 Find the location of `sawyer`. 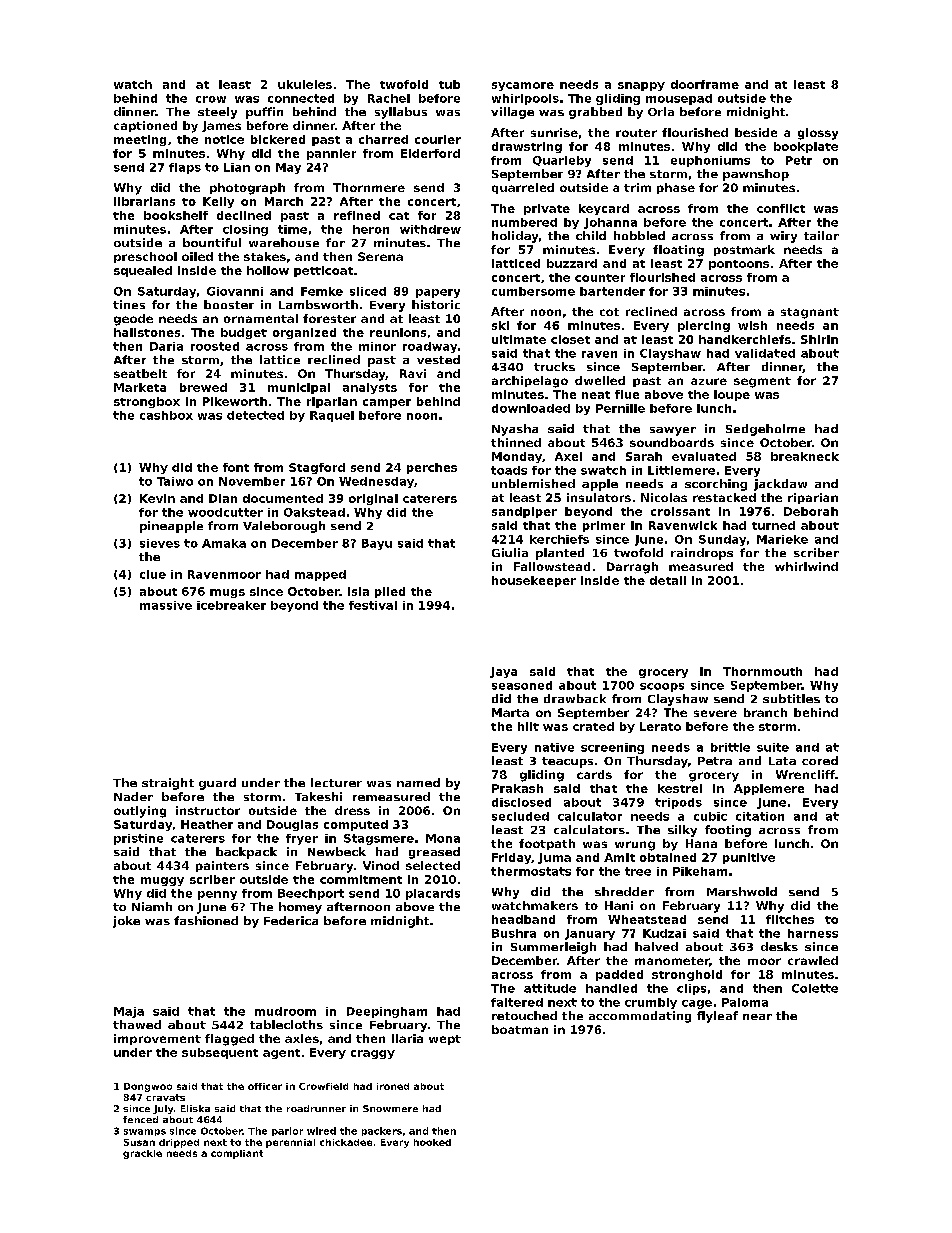

sawyer is located at coordinates (673, 431).
